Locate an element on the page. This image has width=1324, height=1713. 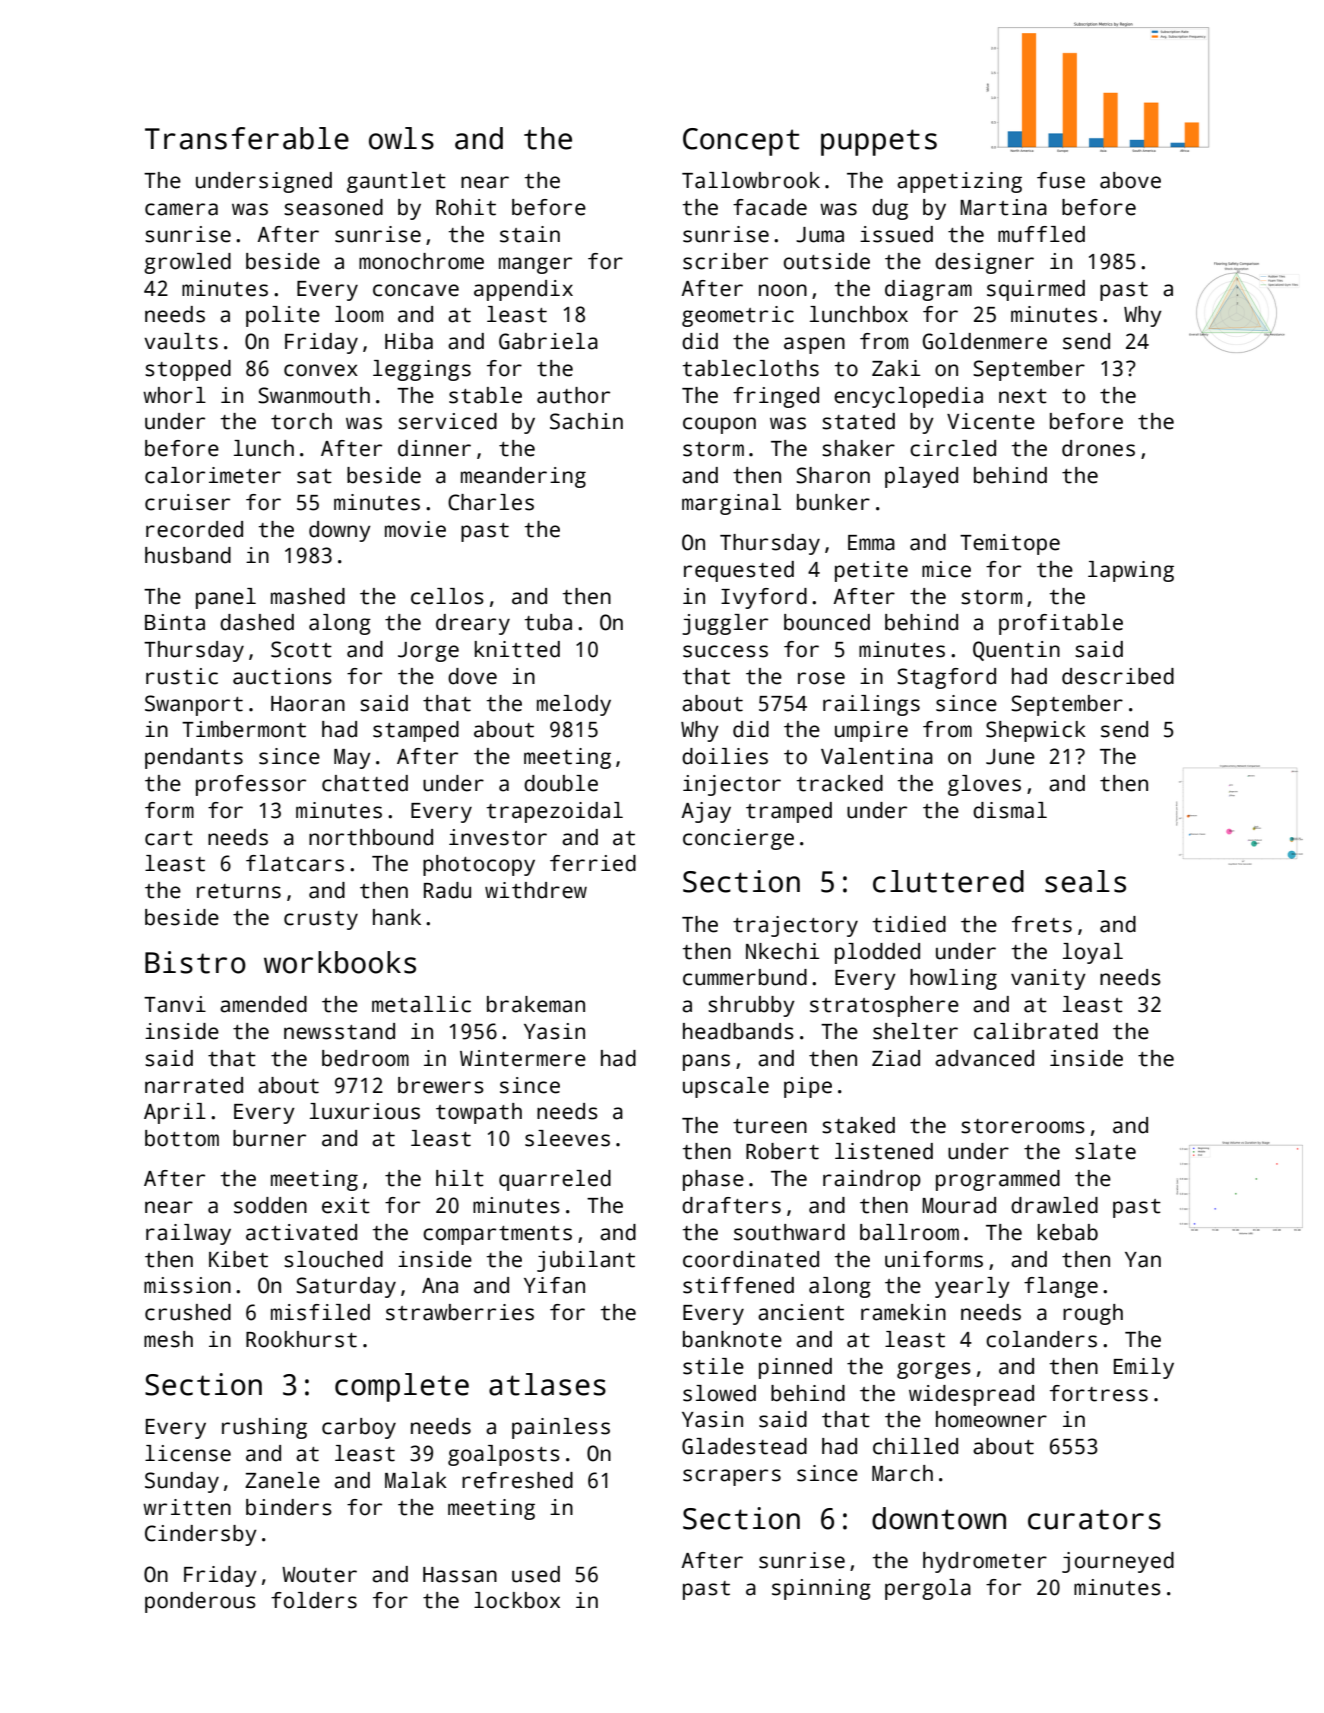
puppets is located at coordinates (879, 142).
